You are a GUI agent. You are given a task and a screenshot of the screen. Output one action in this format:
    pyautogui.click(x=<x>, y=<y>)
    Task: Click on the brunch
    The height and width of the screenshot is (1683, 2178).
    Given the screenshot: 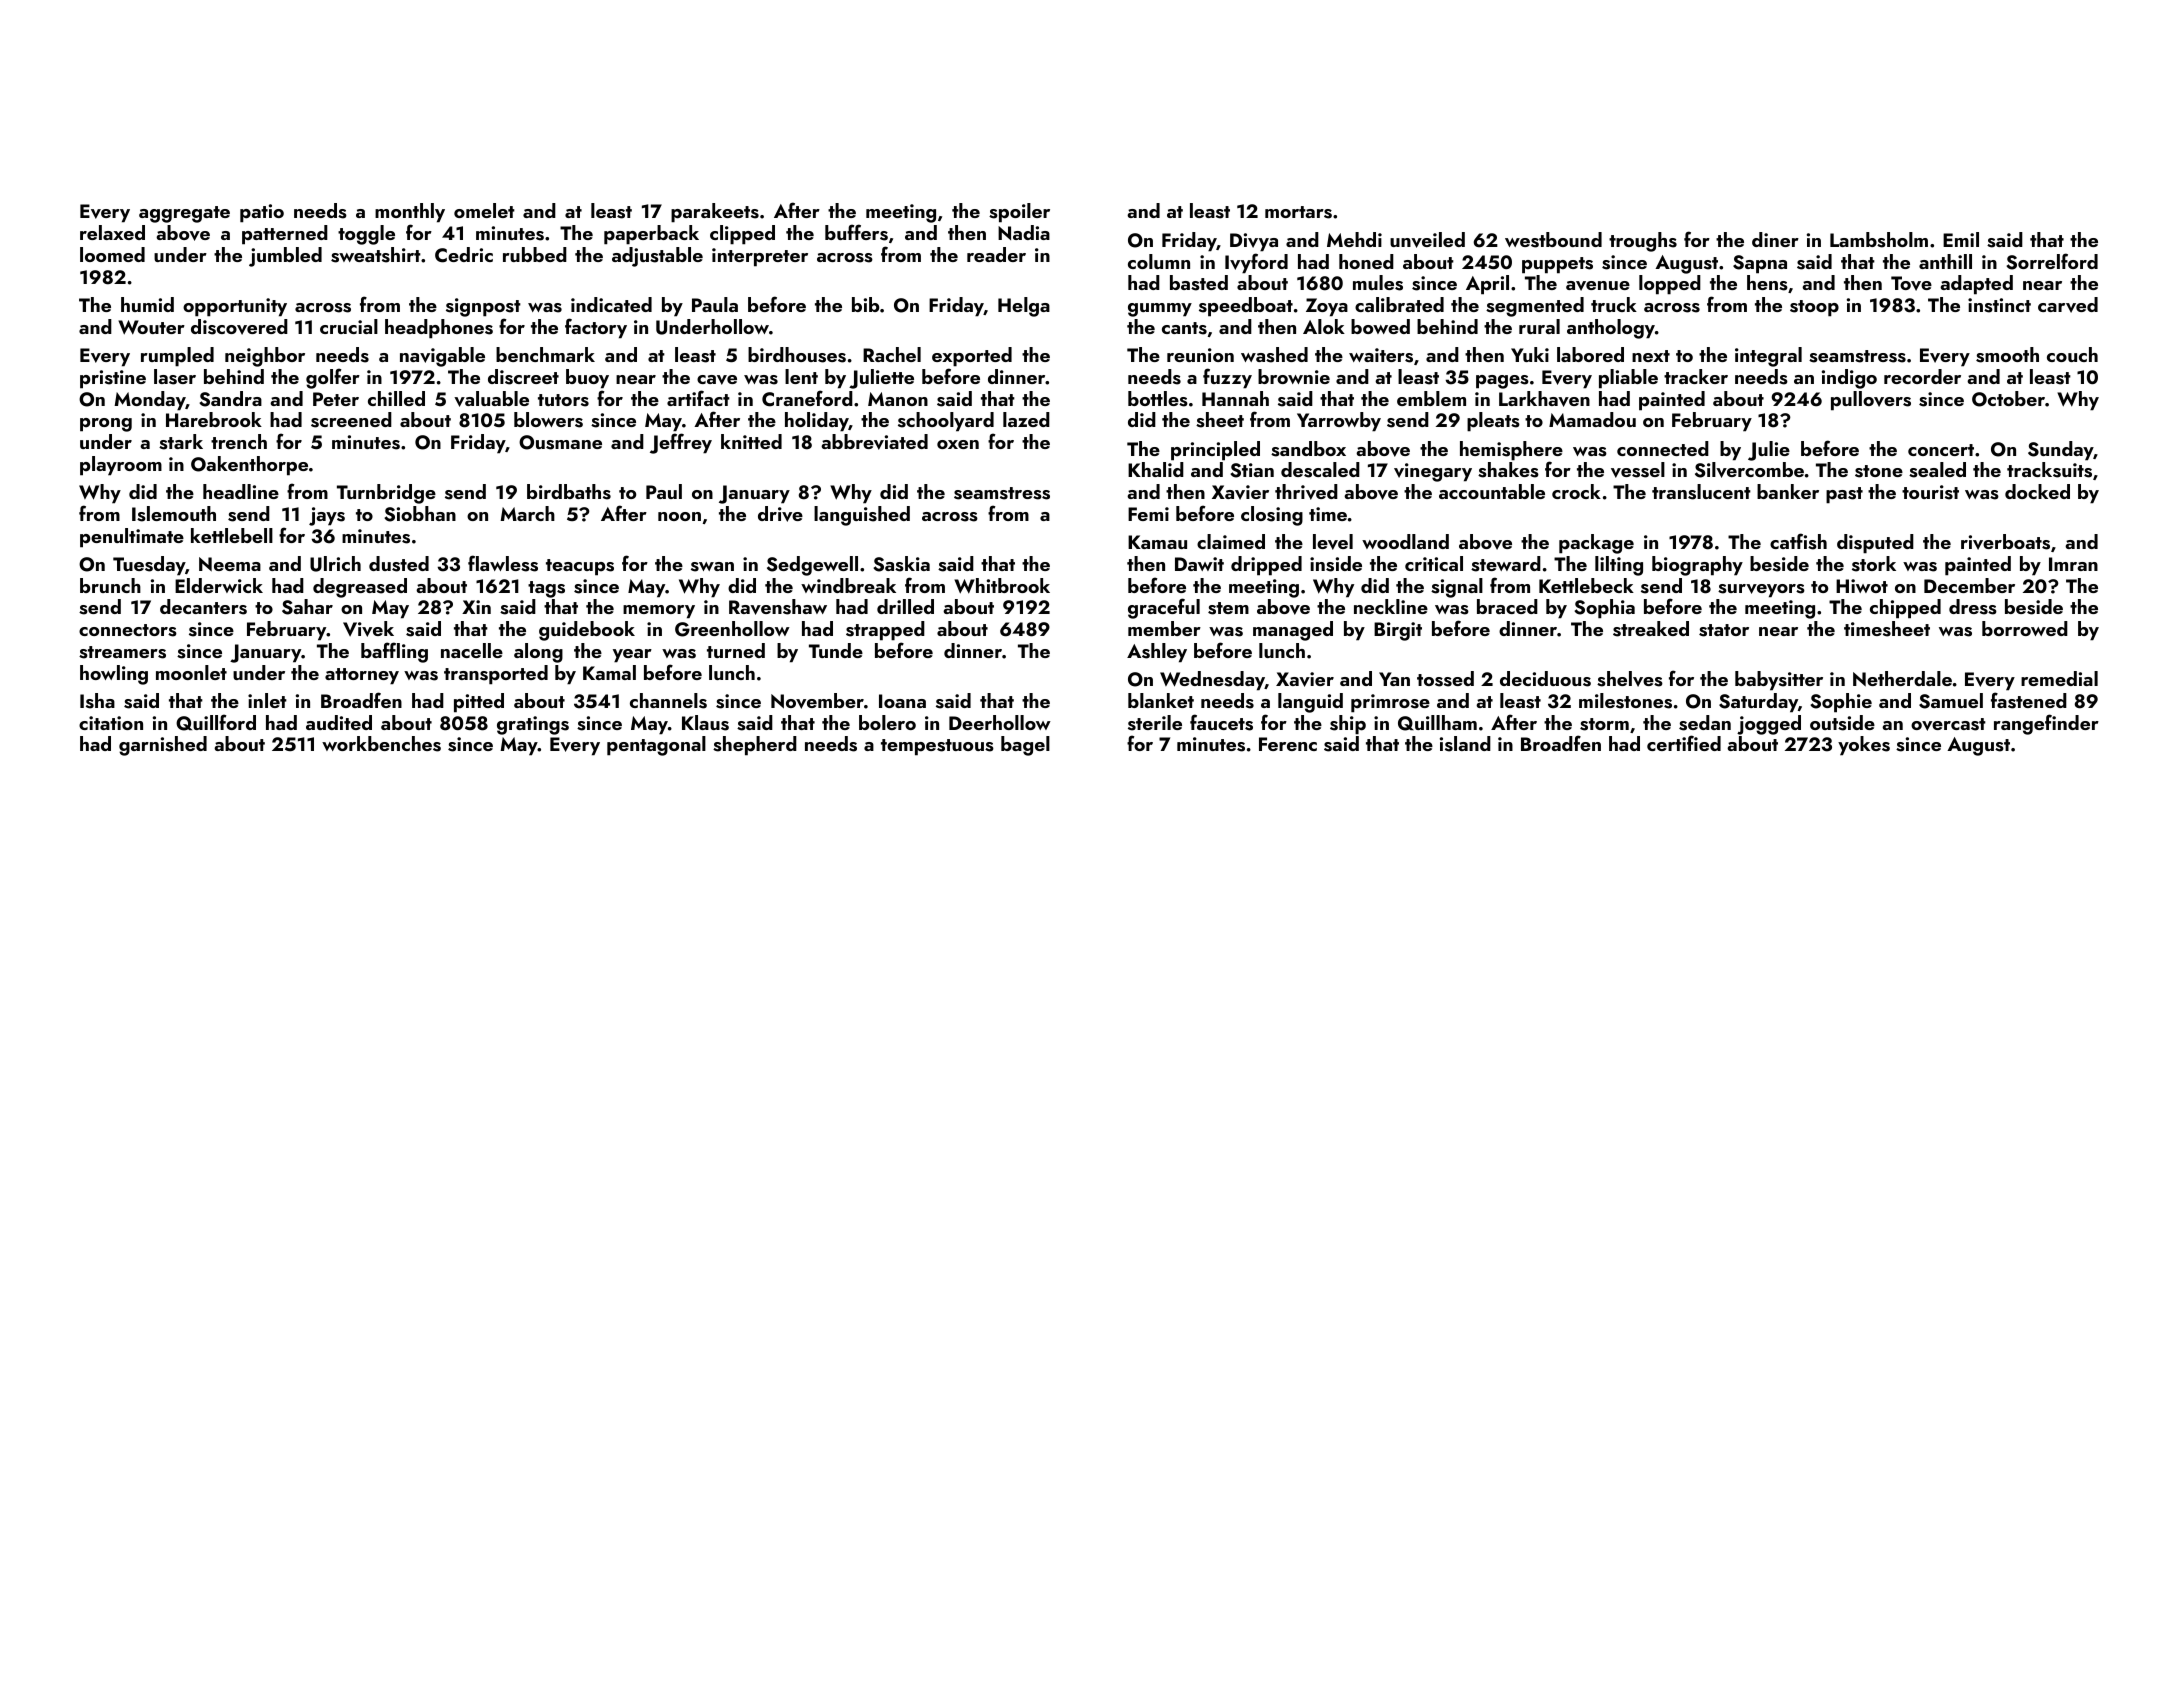 What is the action you would take?
    pyautogui.click(x=110, y=585)
